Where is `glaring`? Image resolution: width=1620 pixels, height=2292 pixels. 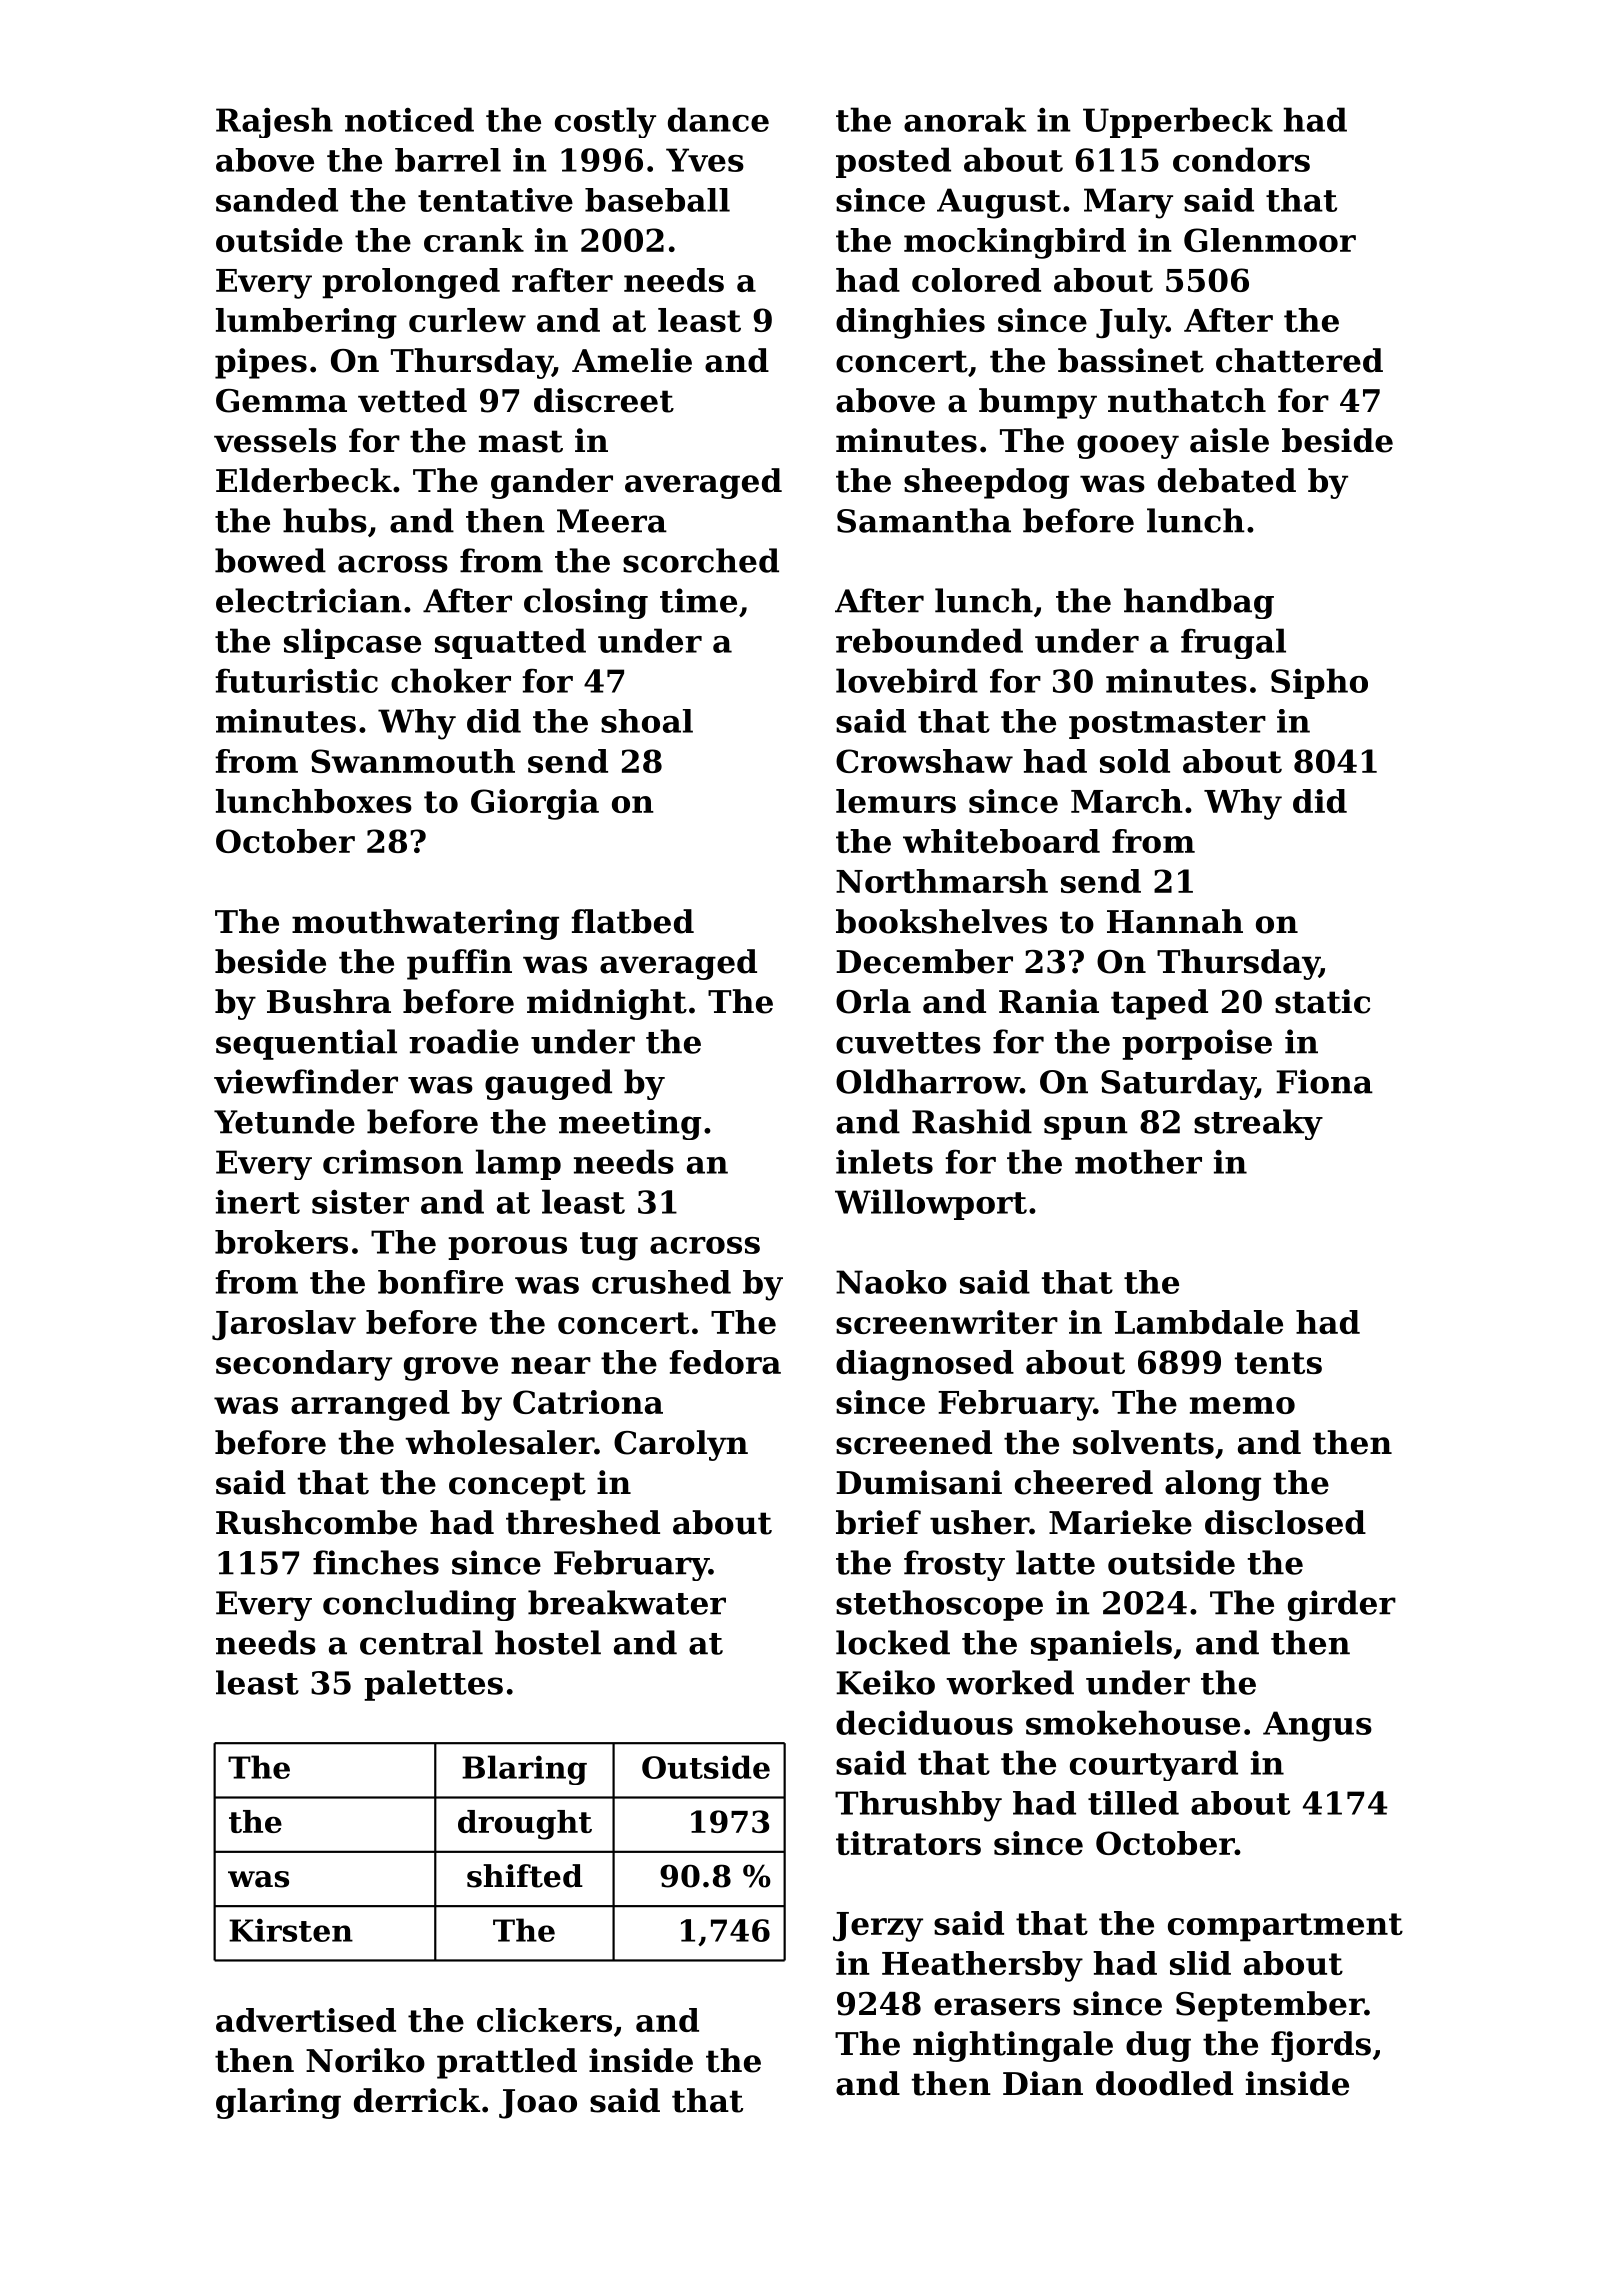
glaring is located at coordinates (278, 2103).
